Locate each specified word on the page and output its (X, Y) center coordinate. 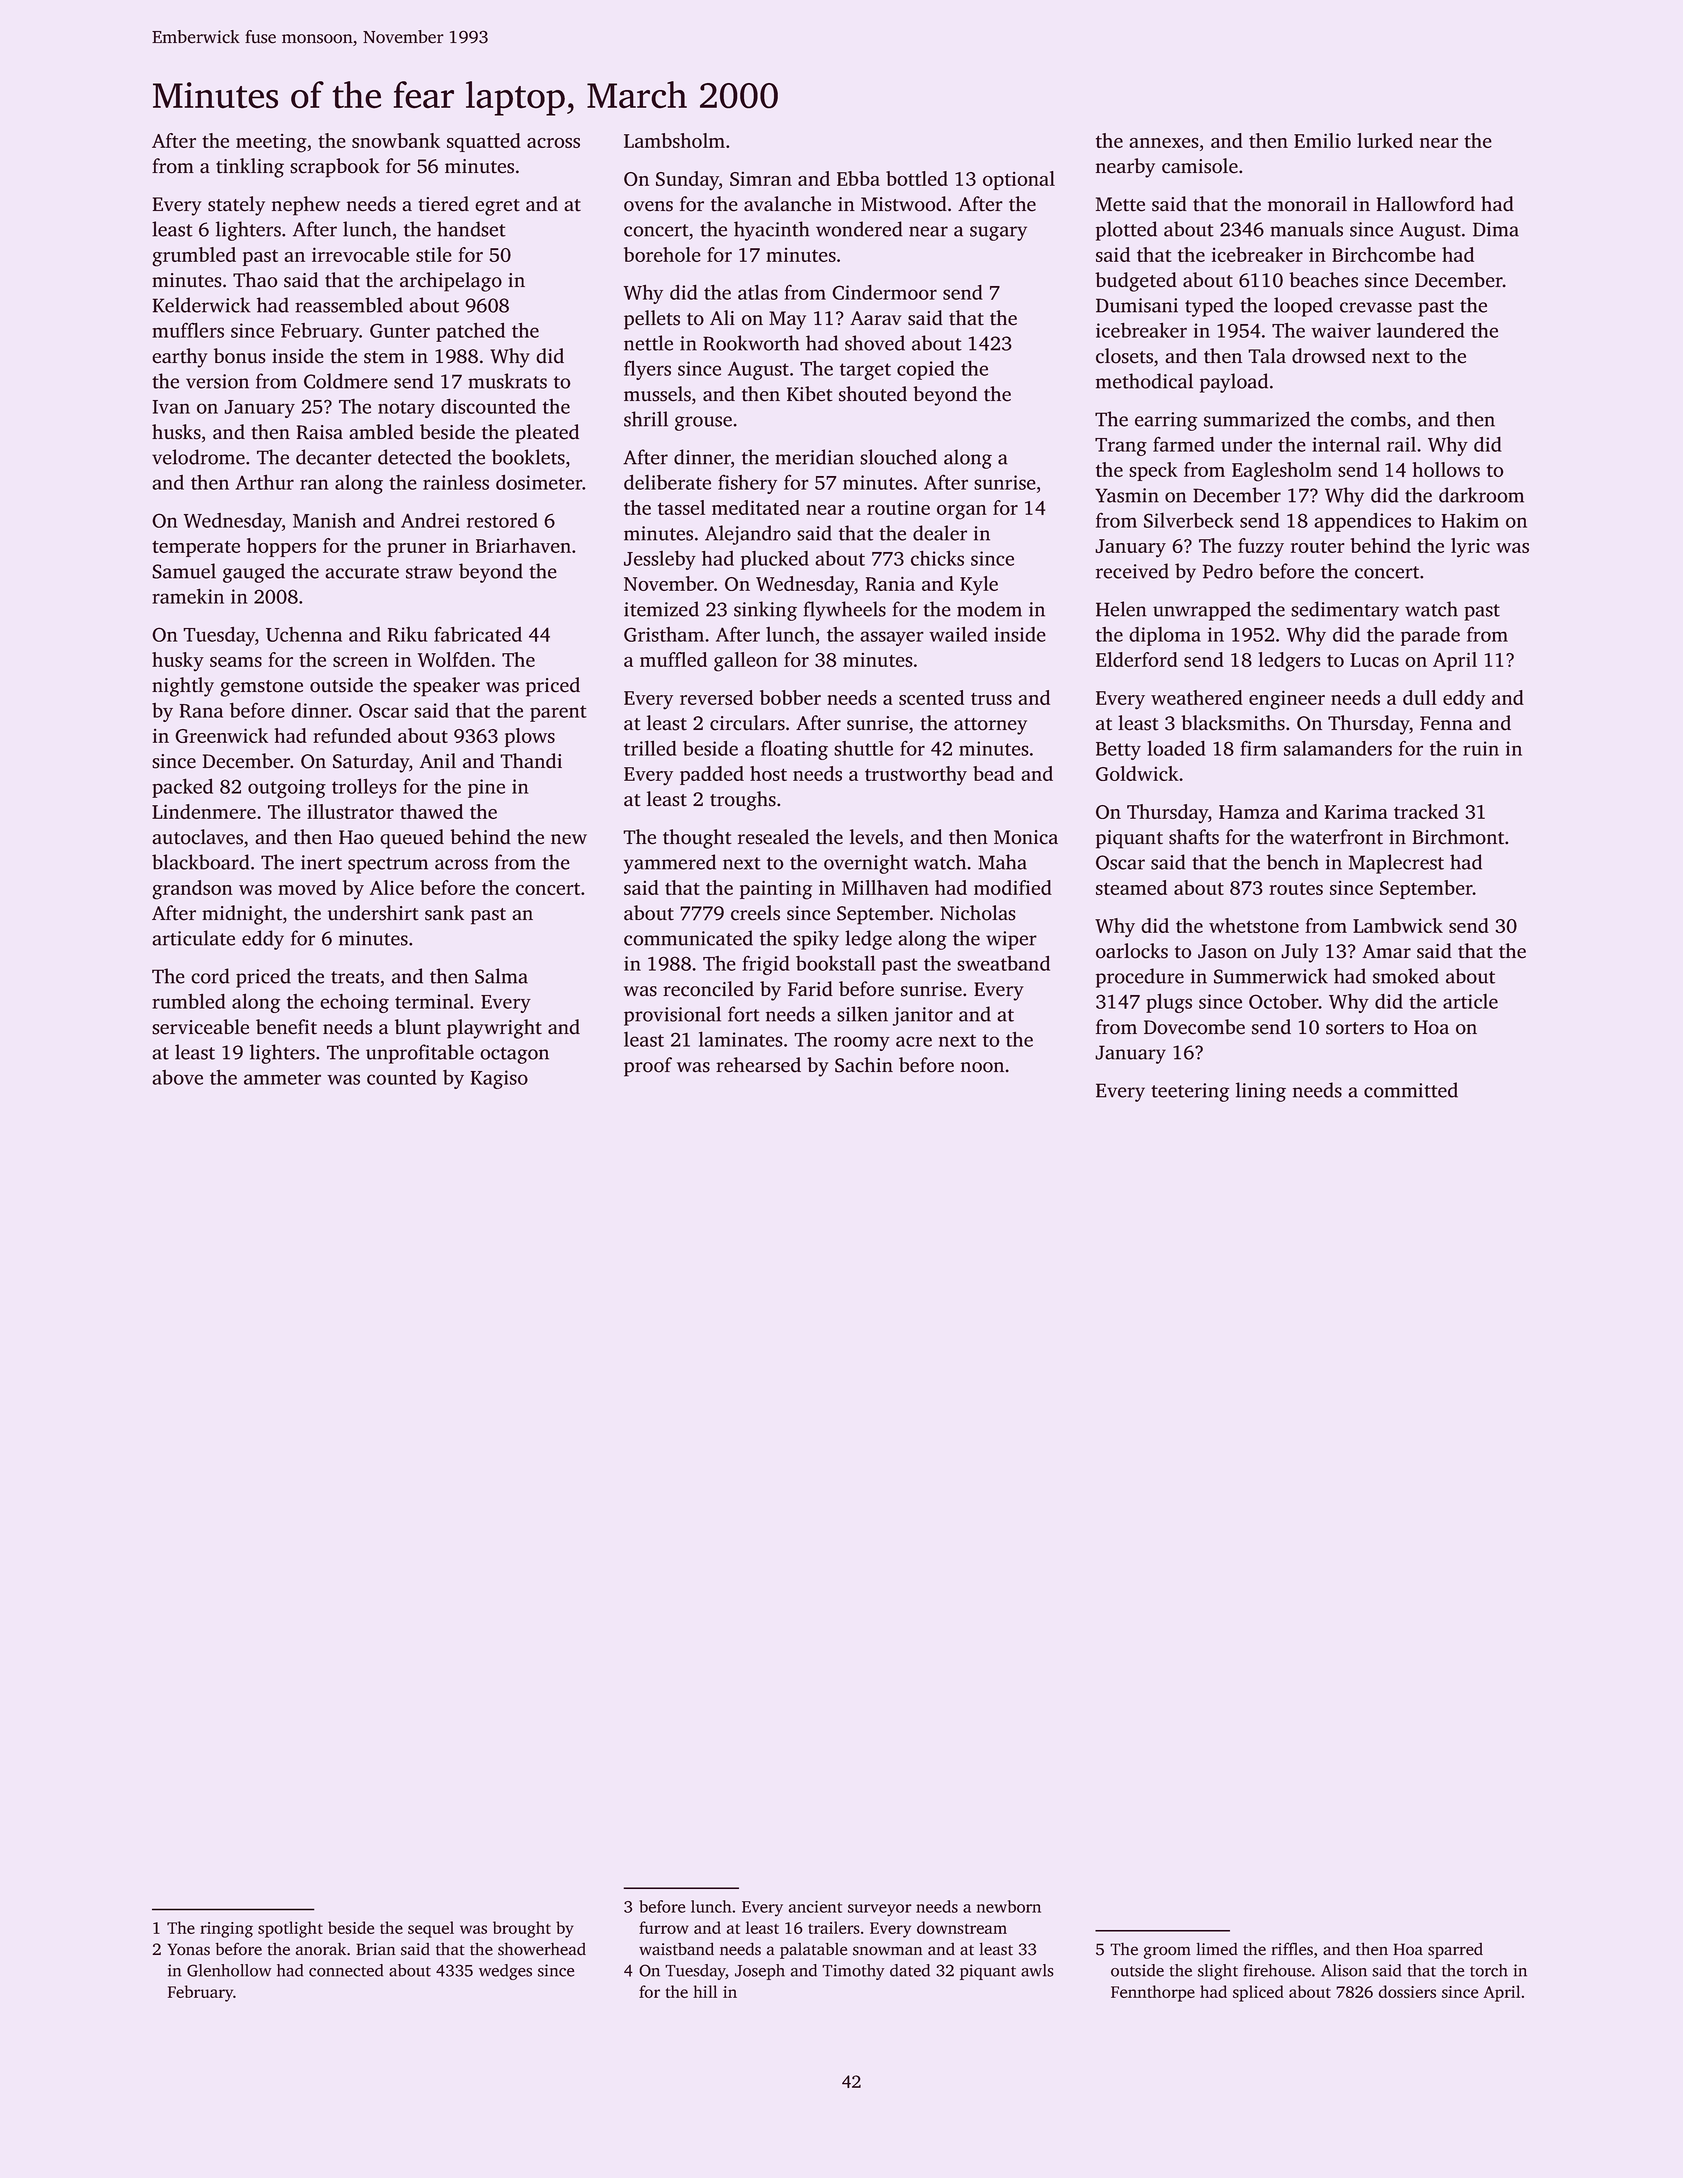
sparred (1455, 1951)
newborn (1008, 1906)
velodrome (198, 457)
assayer (892, 638)
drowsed (1329, 356)
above (177, 1077)
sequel (431, 1929)
